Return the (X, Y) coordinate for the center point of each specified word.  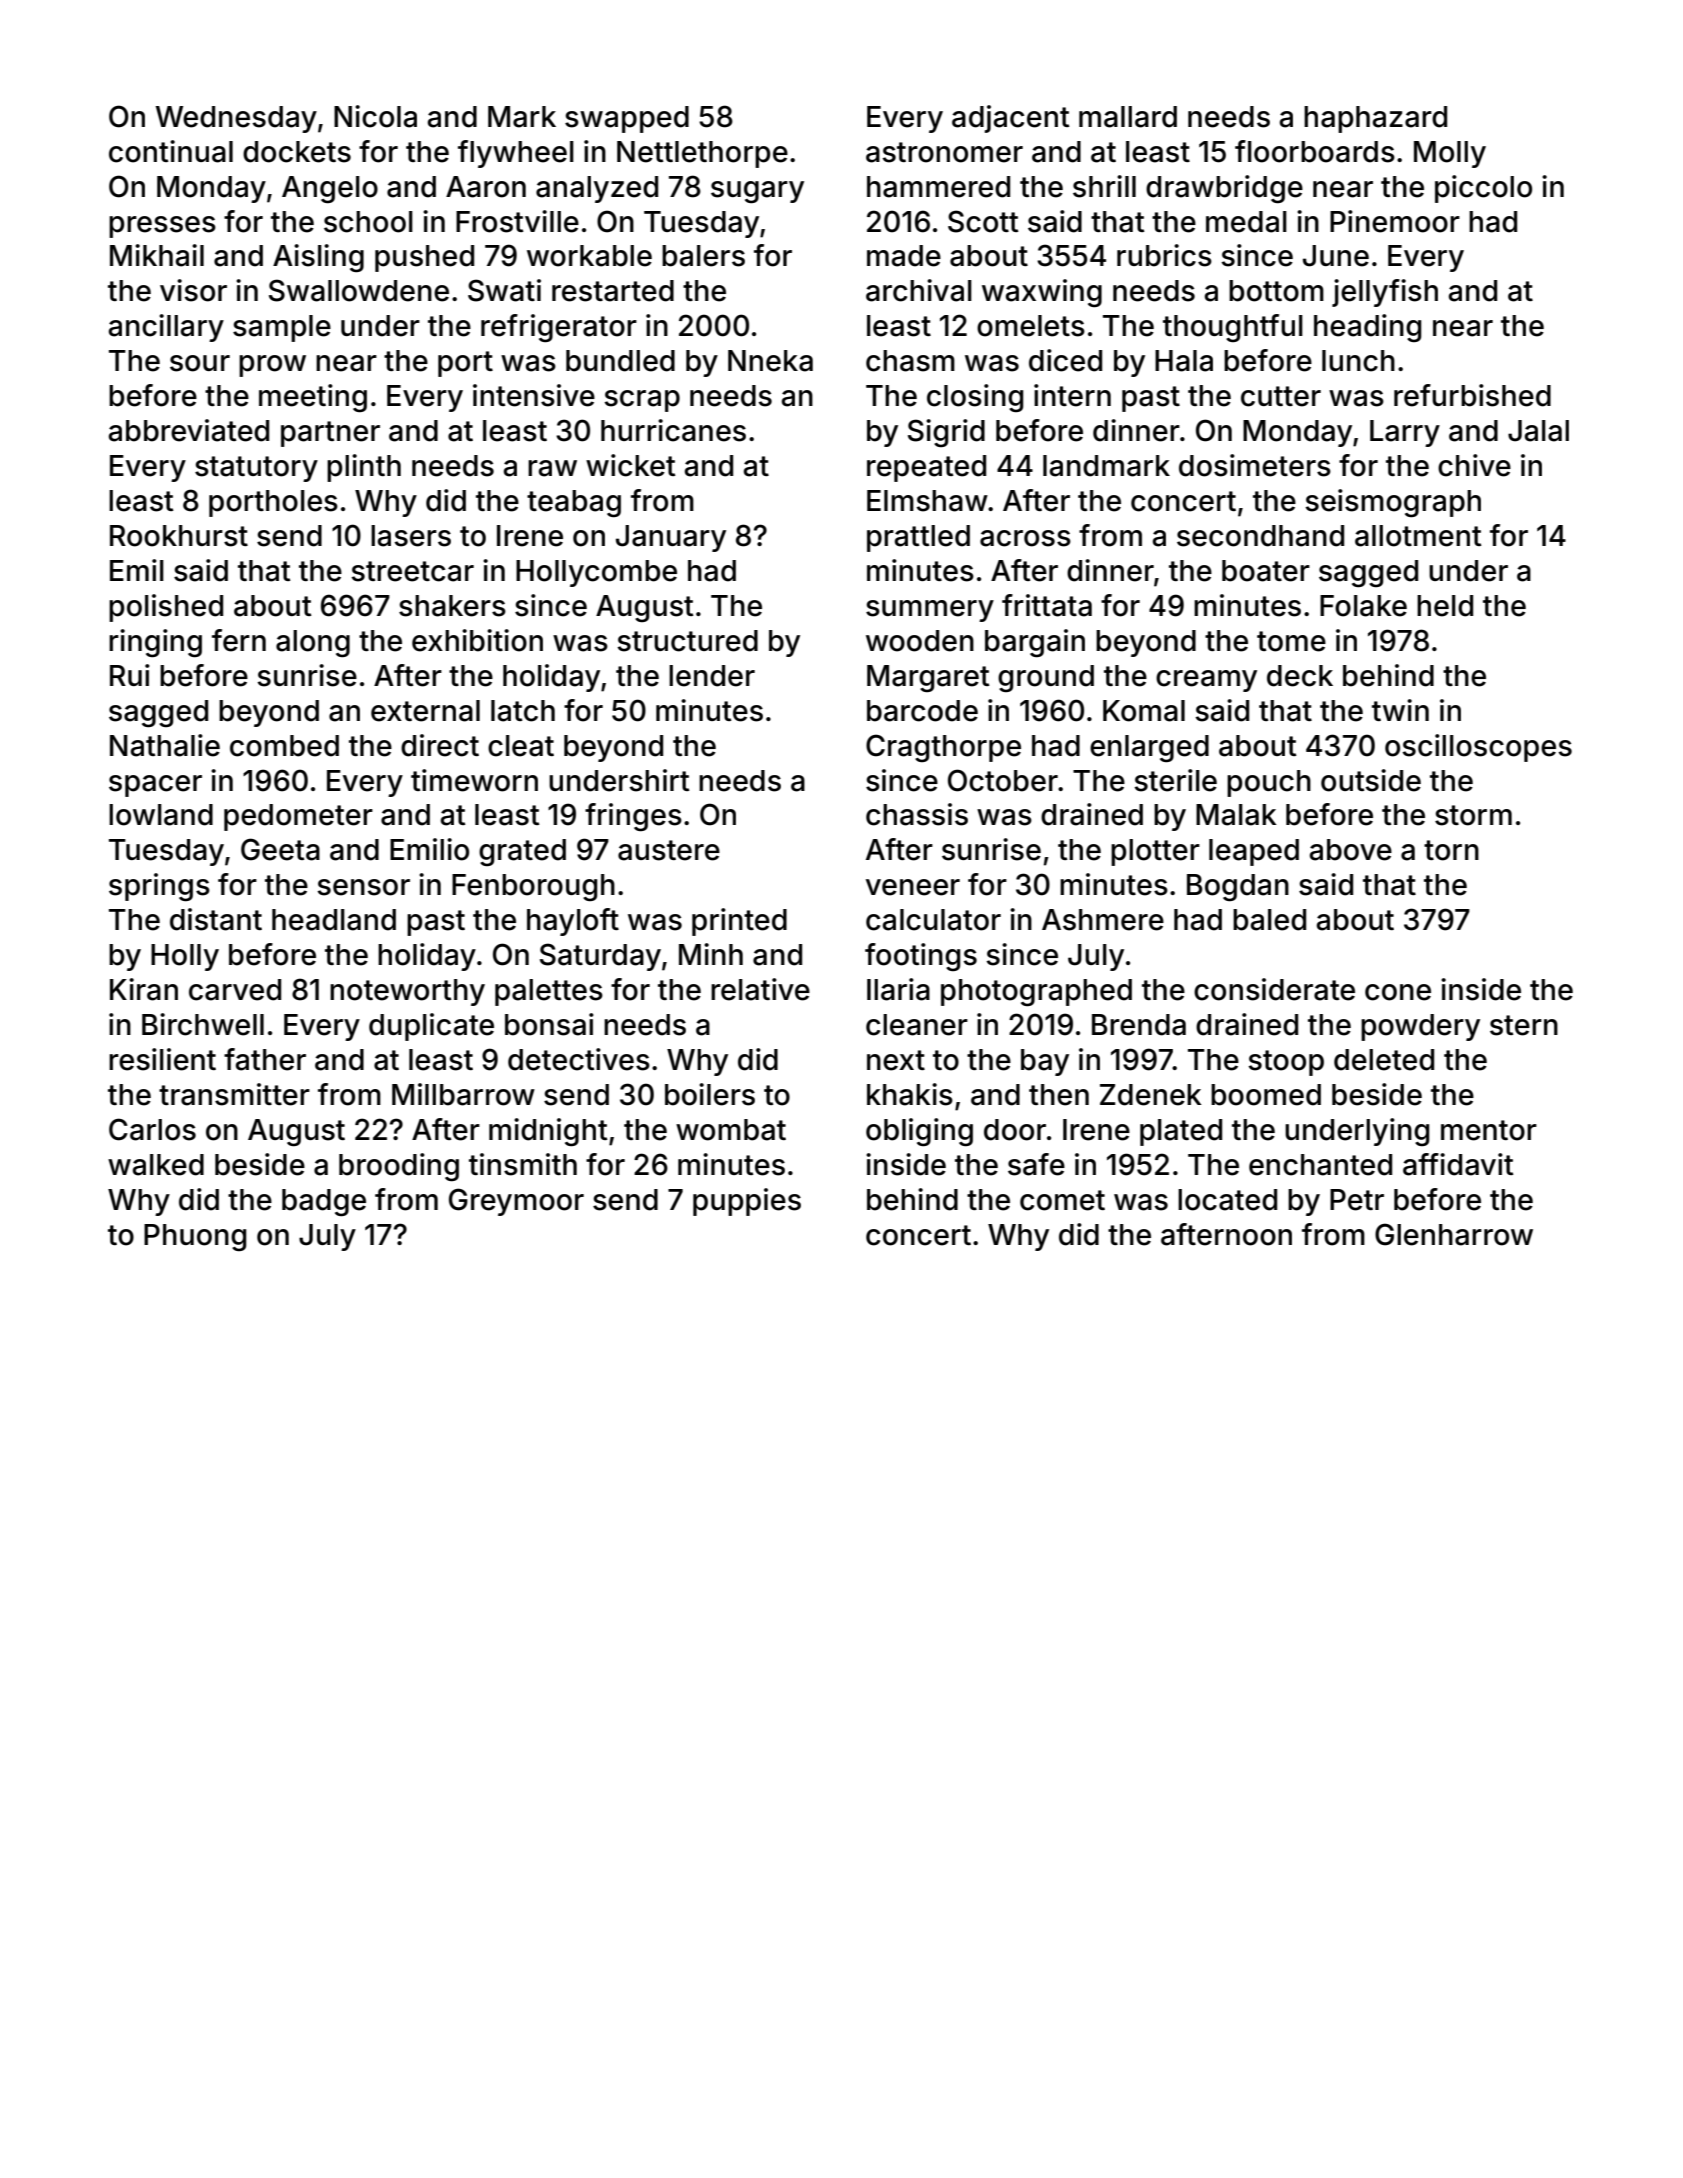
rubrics (1164, 255)
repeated (926, 468)
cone (1398, 992)
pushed (424, 258)
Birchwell (203, 1024)
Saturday (600, 957)
